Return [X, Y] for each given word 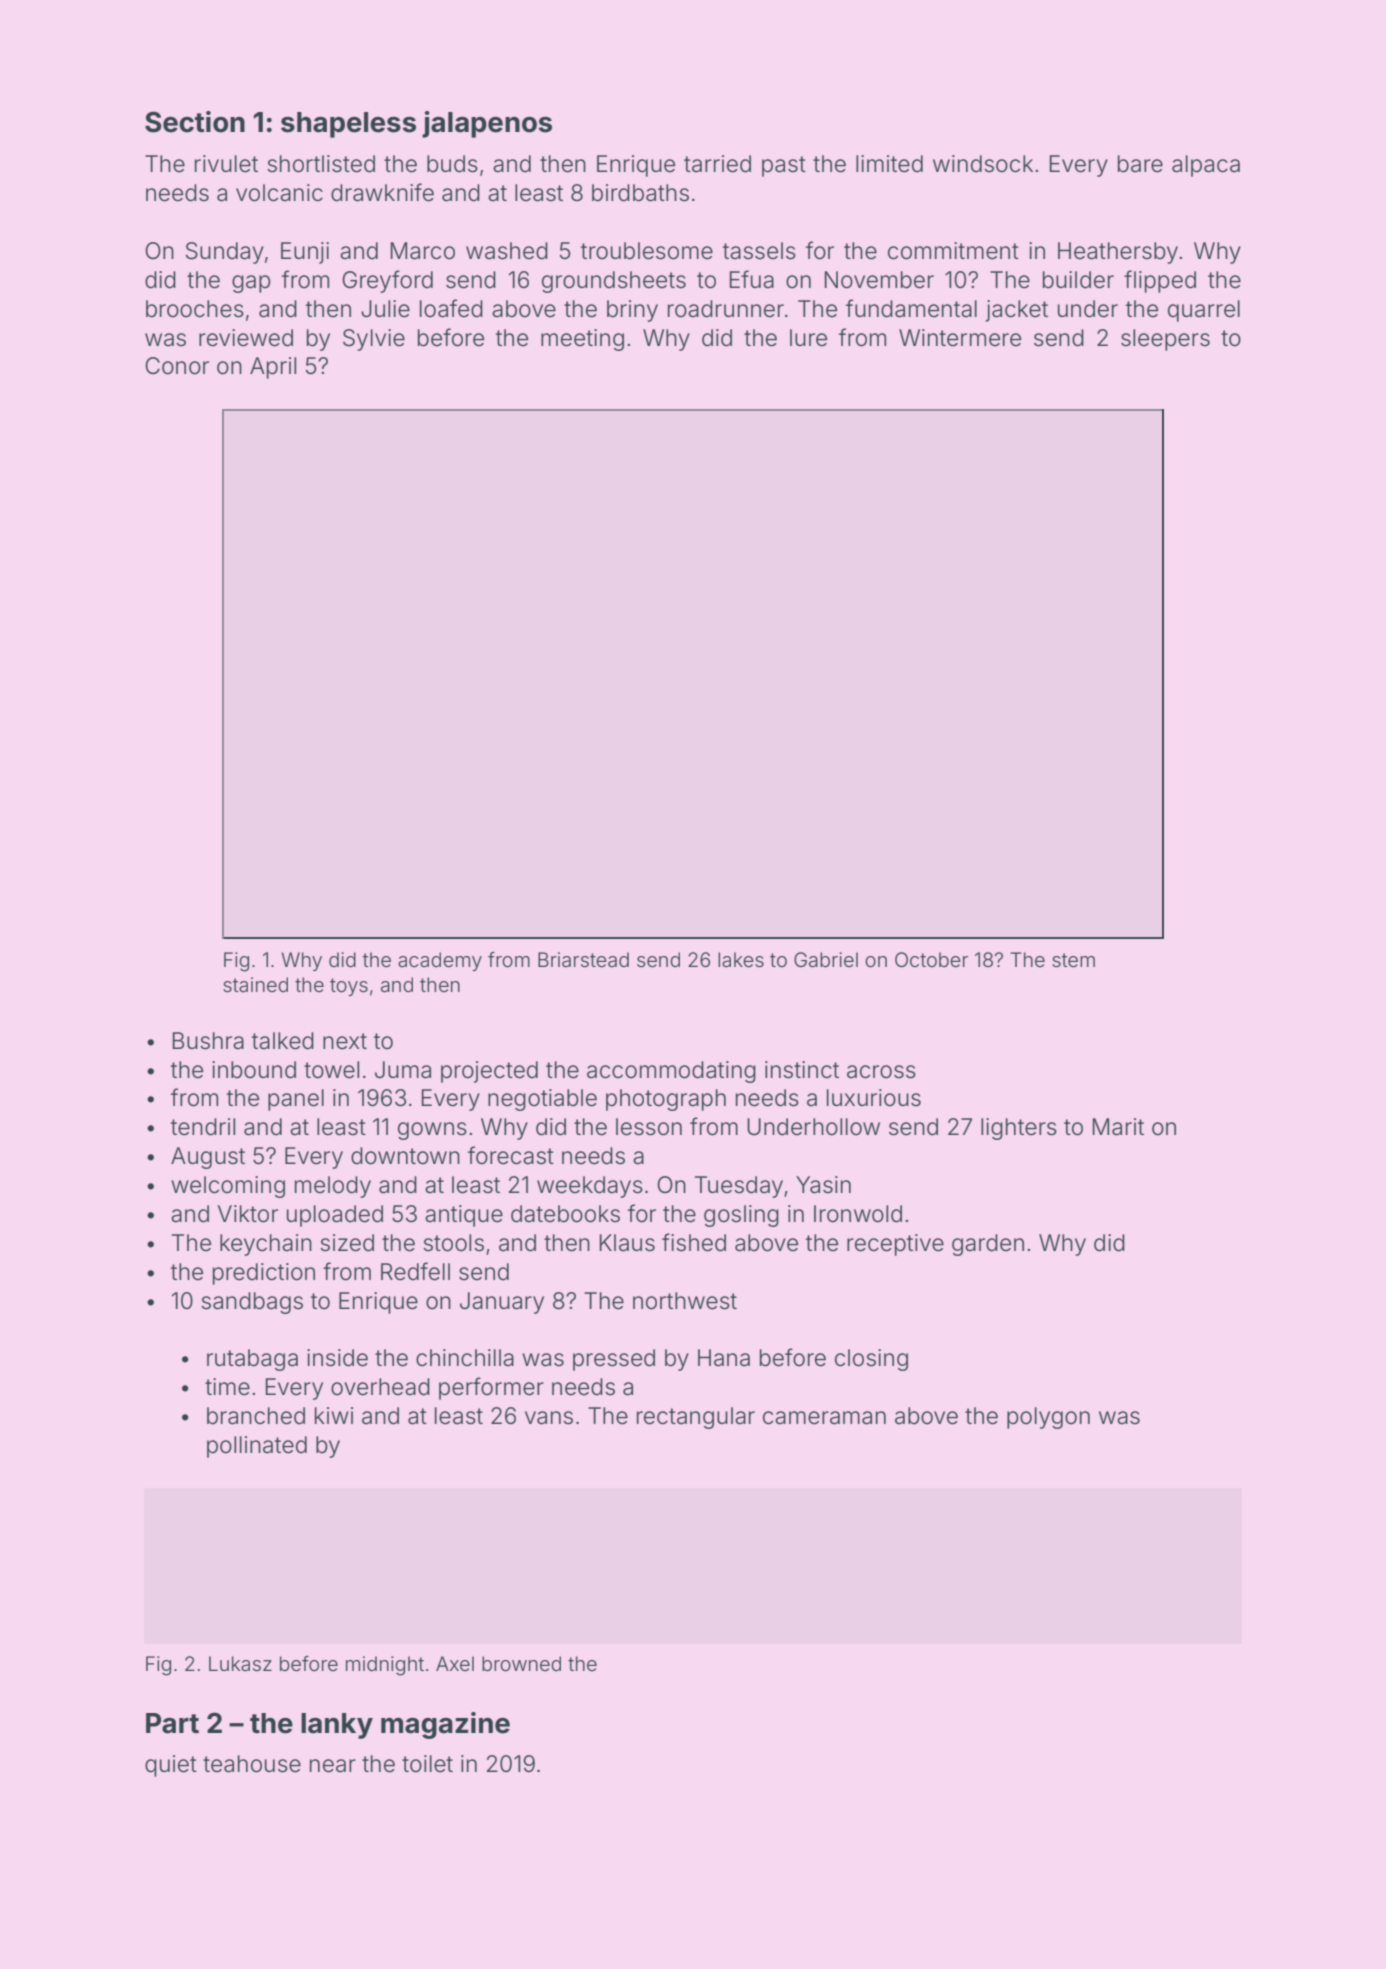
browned [521, 1663]
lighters [1019, 1129]
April [273, 368]
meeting [582, 340]
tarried [717, 164]
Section [195, 122]
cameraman [824, 1418]
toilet [427, 1764]
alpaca [1206, 166]
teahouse [252, 1764]
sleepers [1165, 340]
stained [255, 984]
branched [256, 1416]
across [881, 1072]
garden [988, 1245]
